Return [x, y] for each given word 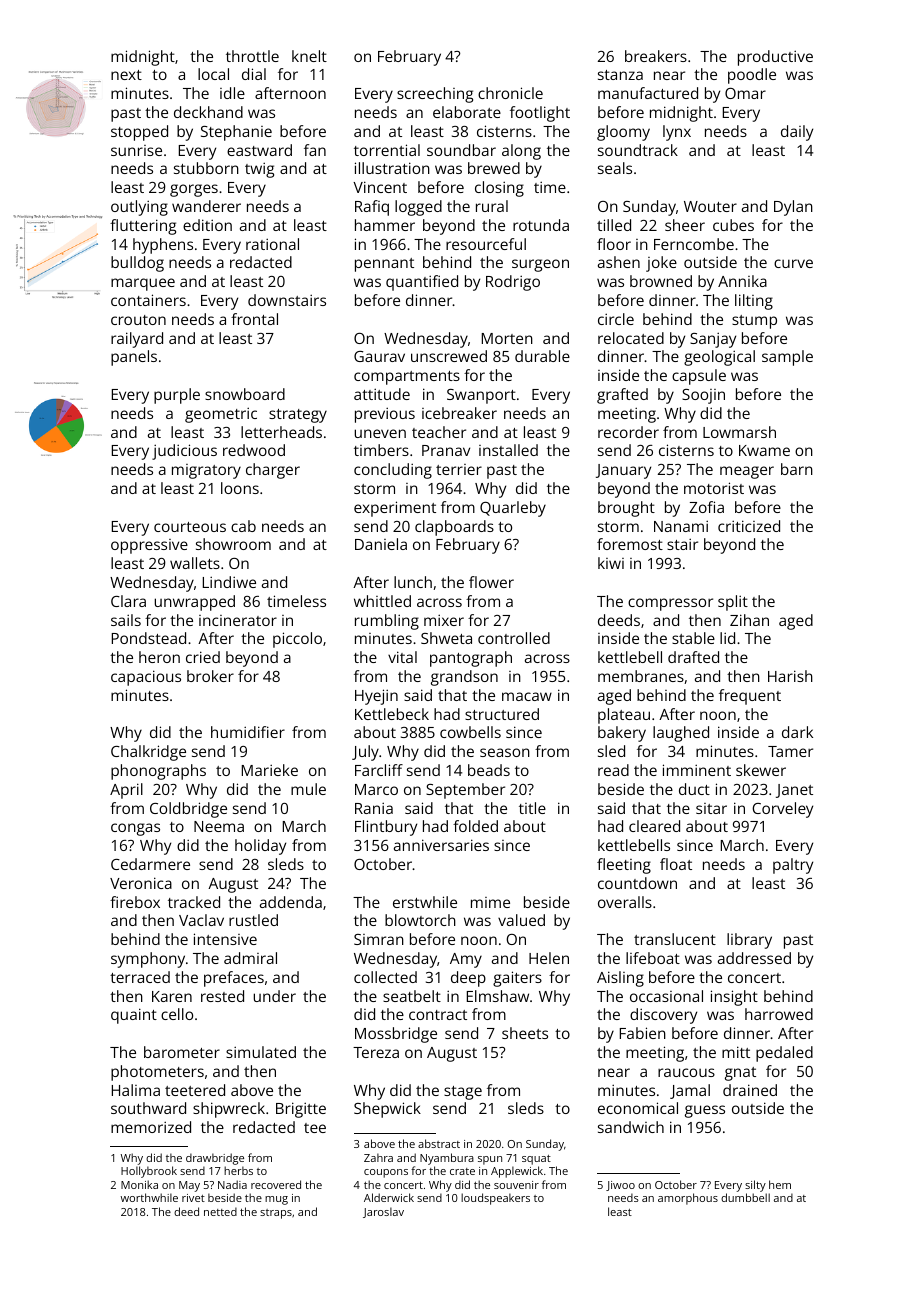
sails [126, 620]
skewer [761, 770]
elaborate [467, 112]
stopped [139, 133]
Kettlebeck [392, 714]
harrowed [779, 1014]
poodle [752, 76]
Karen [172, 996]
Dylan [793, 208]
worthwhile [149, 1197]
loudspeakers [495, 1199]
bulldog [137, 264]
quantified [422, 283]
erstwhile [425, 902]
